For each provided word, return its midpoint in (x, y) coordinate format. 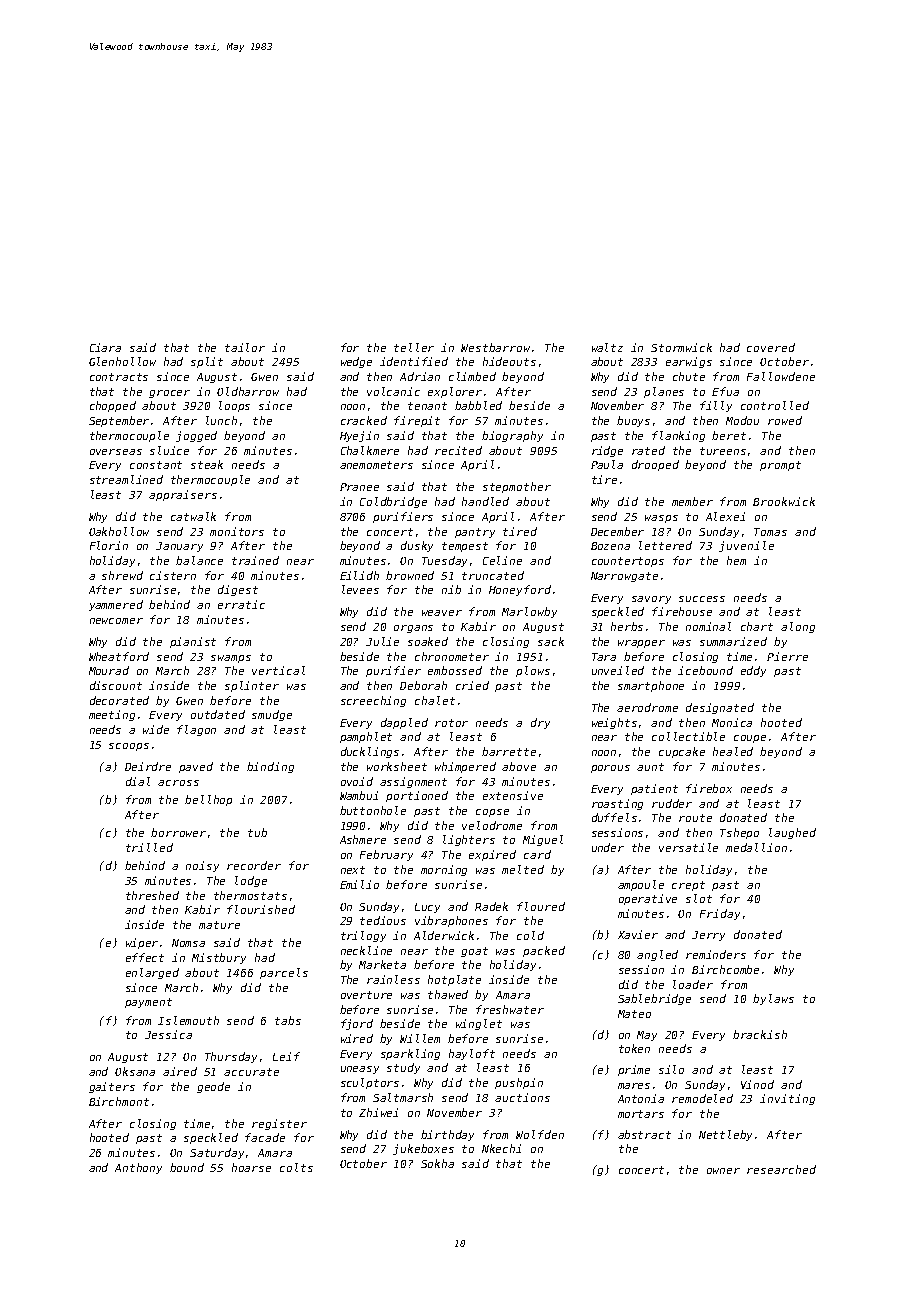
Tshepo (739, 833)
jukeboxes (423, 1149)
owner (723, 1171)
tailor (245, 347)
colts (296, 1167)
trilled (149, 847)
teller (414, 347)
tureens (723, 451)
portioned (417, 796)
